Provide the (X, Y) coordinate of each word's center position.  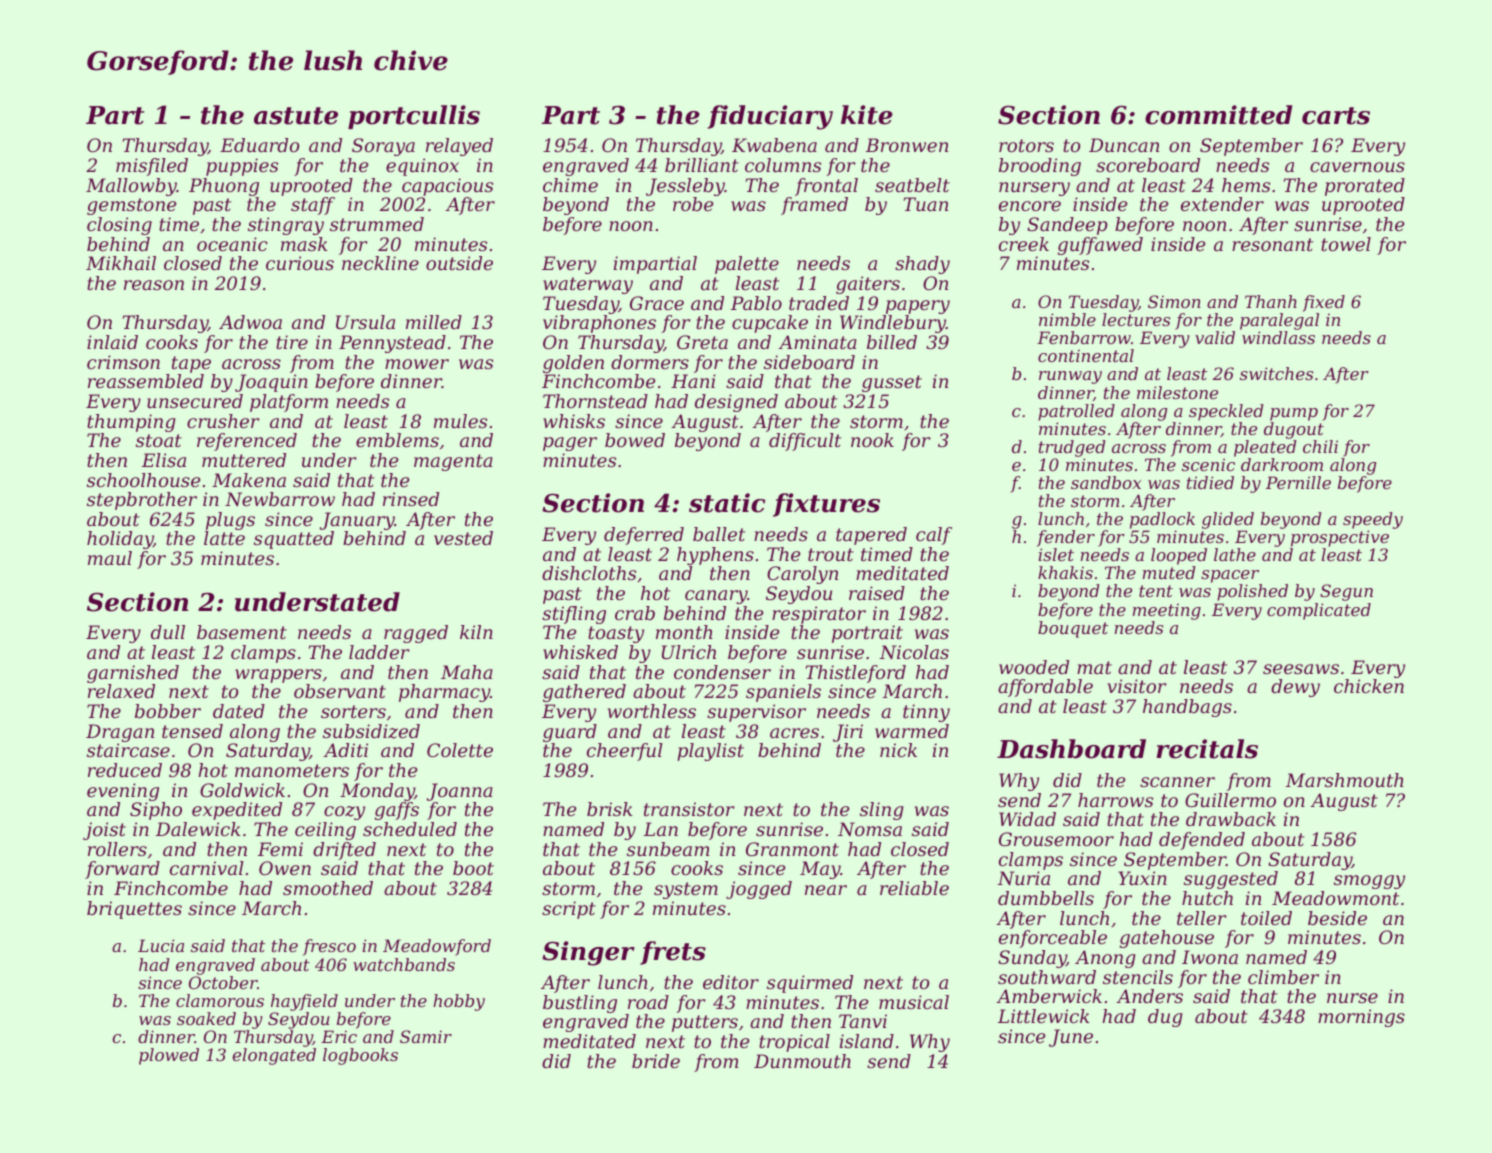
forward (122, 870)
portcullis (414, 117)
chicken (1369, 686)
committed (1219, 115)
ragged (416, 634)
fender (1066, 538)
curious (300, 263)
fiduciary (770, 117)
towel (1346, 244)
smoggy (1369, 882)
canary (716, 597)
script (569, 910)
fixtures (826, 505)
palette (747, 265)
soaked (206, 1018)
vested (463, 538)
